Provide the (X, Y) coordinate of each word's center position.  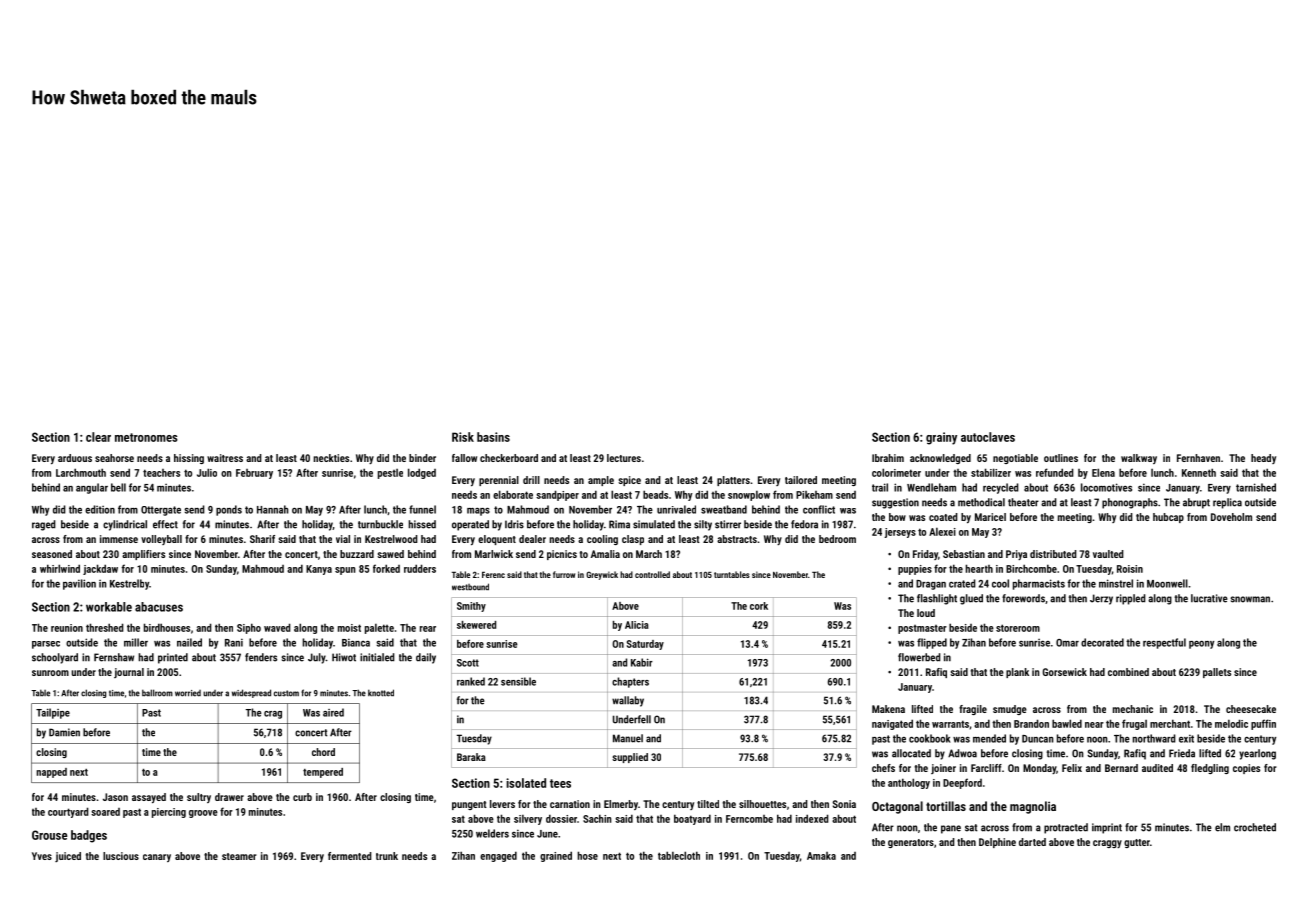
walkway (1139, 459)
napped (51, 773)
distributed (1053, 554)
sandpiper (557, 495)
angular (92, 488)
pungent (469, 805)
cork (759, 606)
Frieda (1182, 753)
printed (173, 658)
